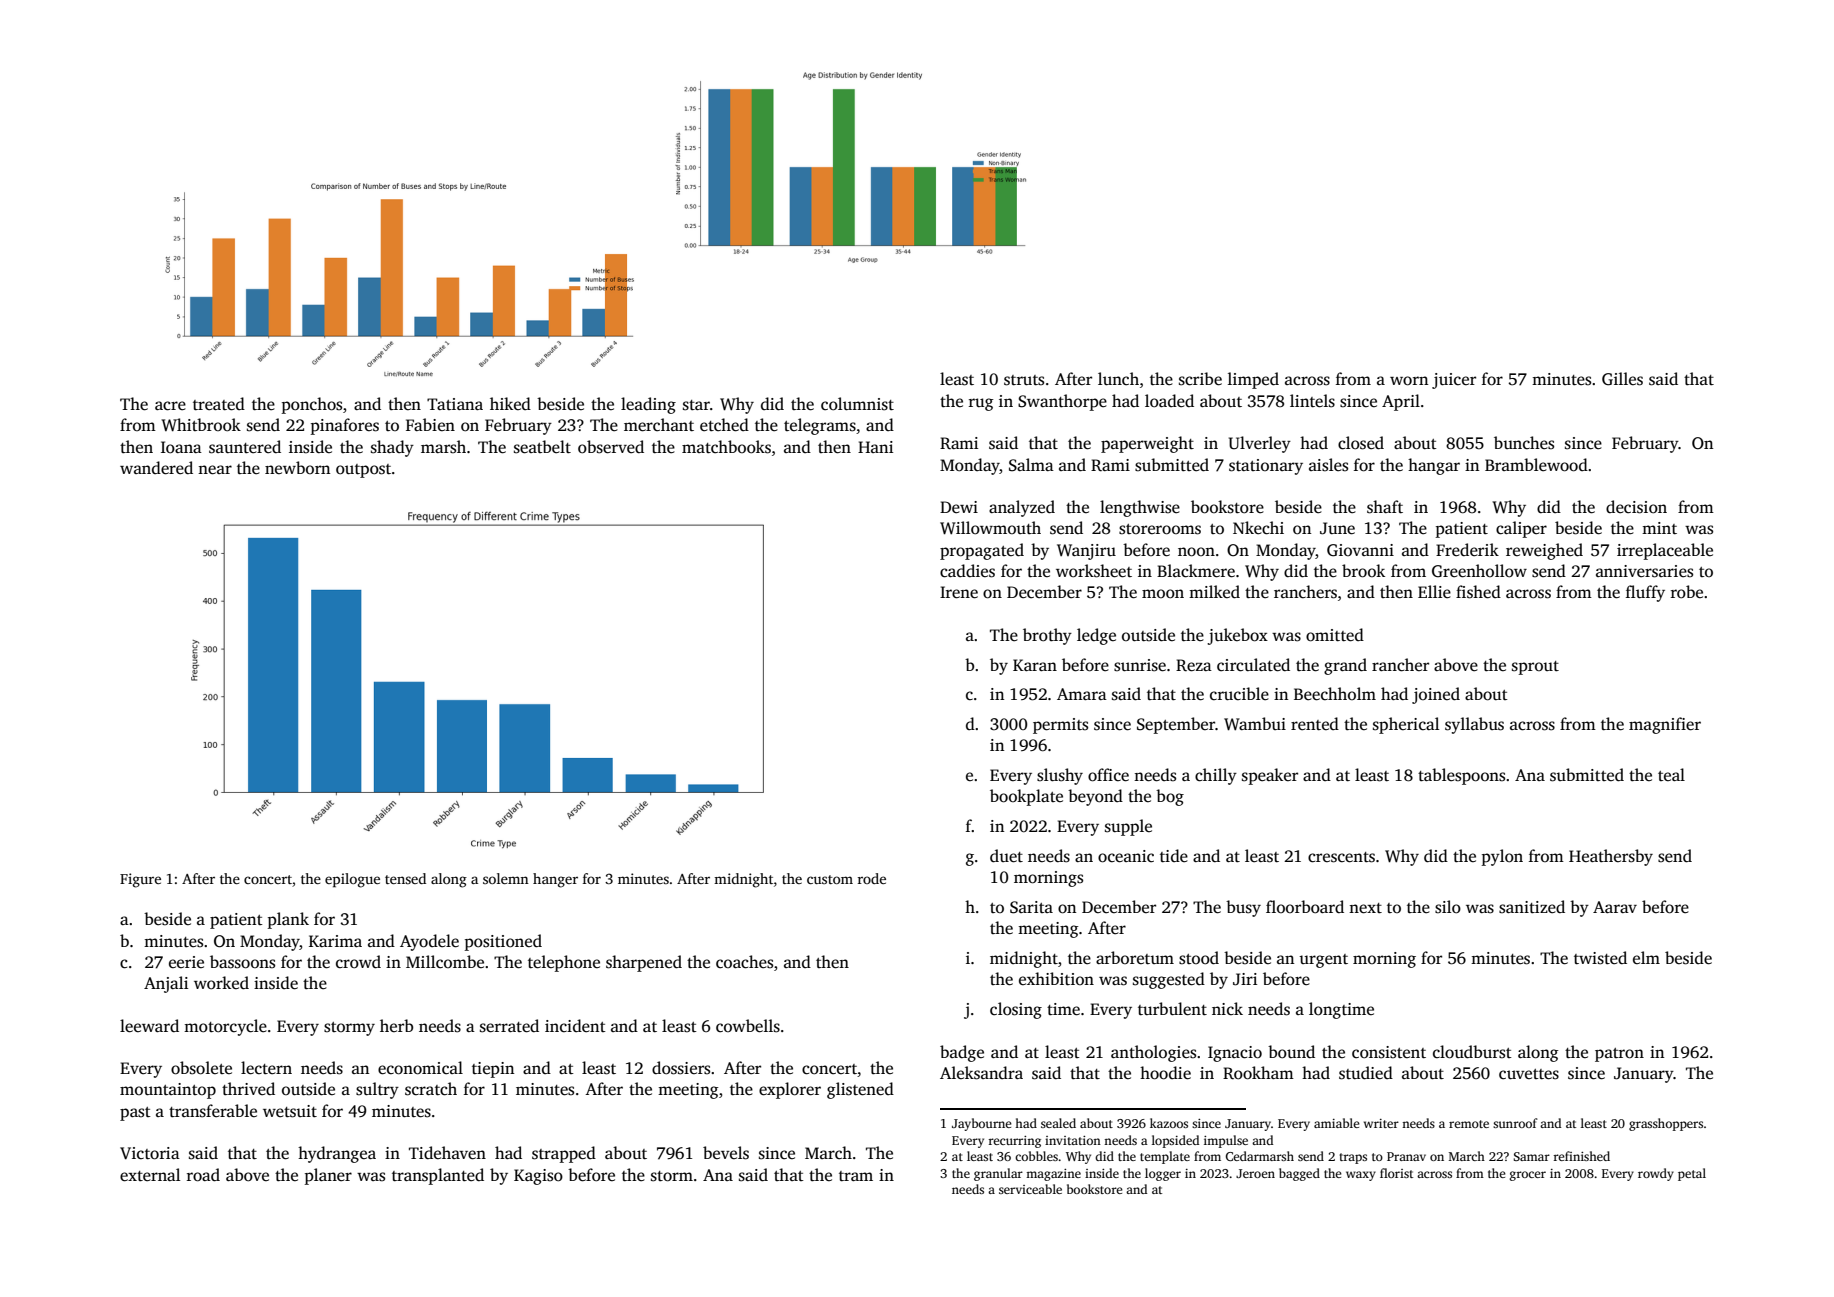 Image resolution: width=1834 pixels, height=1297 pixels. What do you see at coordinates (726, 1153) in the screenshot?
I see `bevels` at bounding box center [726, 1153].
